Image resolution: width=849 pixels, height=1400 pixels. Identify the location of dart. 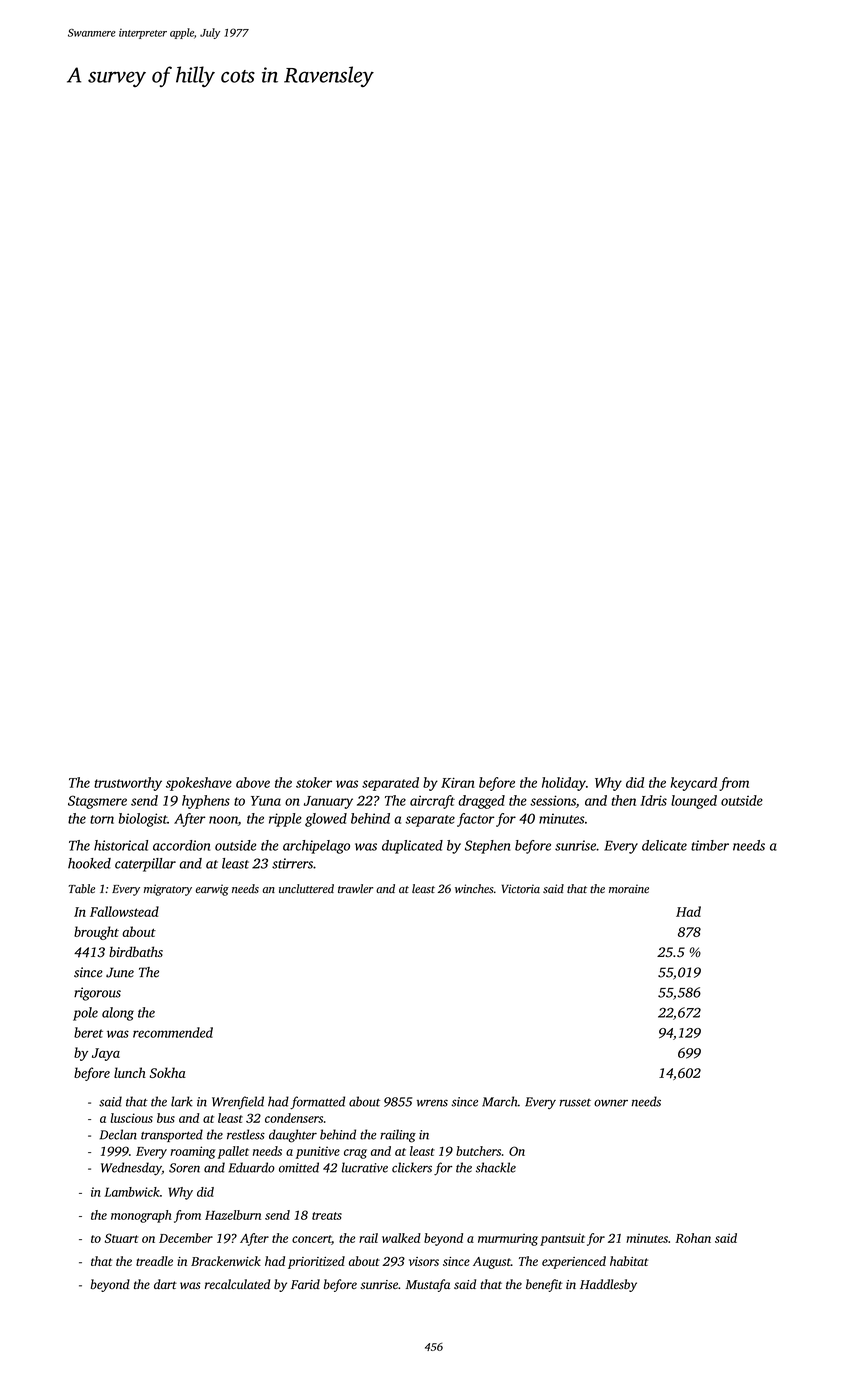
(165, 1284).
